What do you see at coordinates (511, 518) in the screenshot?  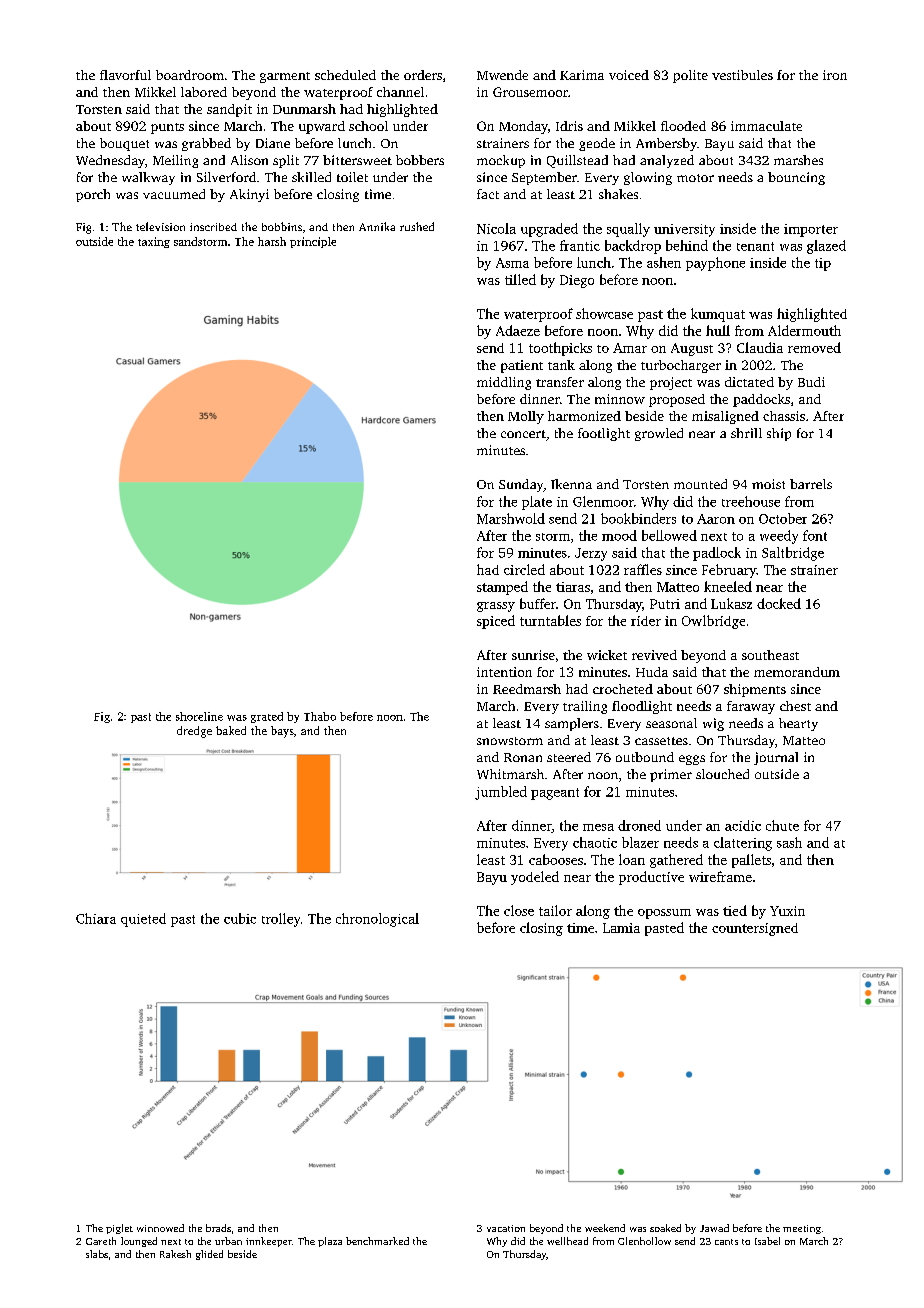 I see `Marshwold` at bounding box center [511, 518].
